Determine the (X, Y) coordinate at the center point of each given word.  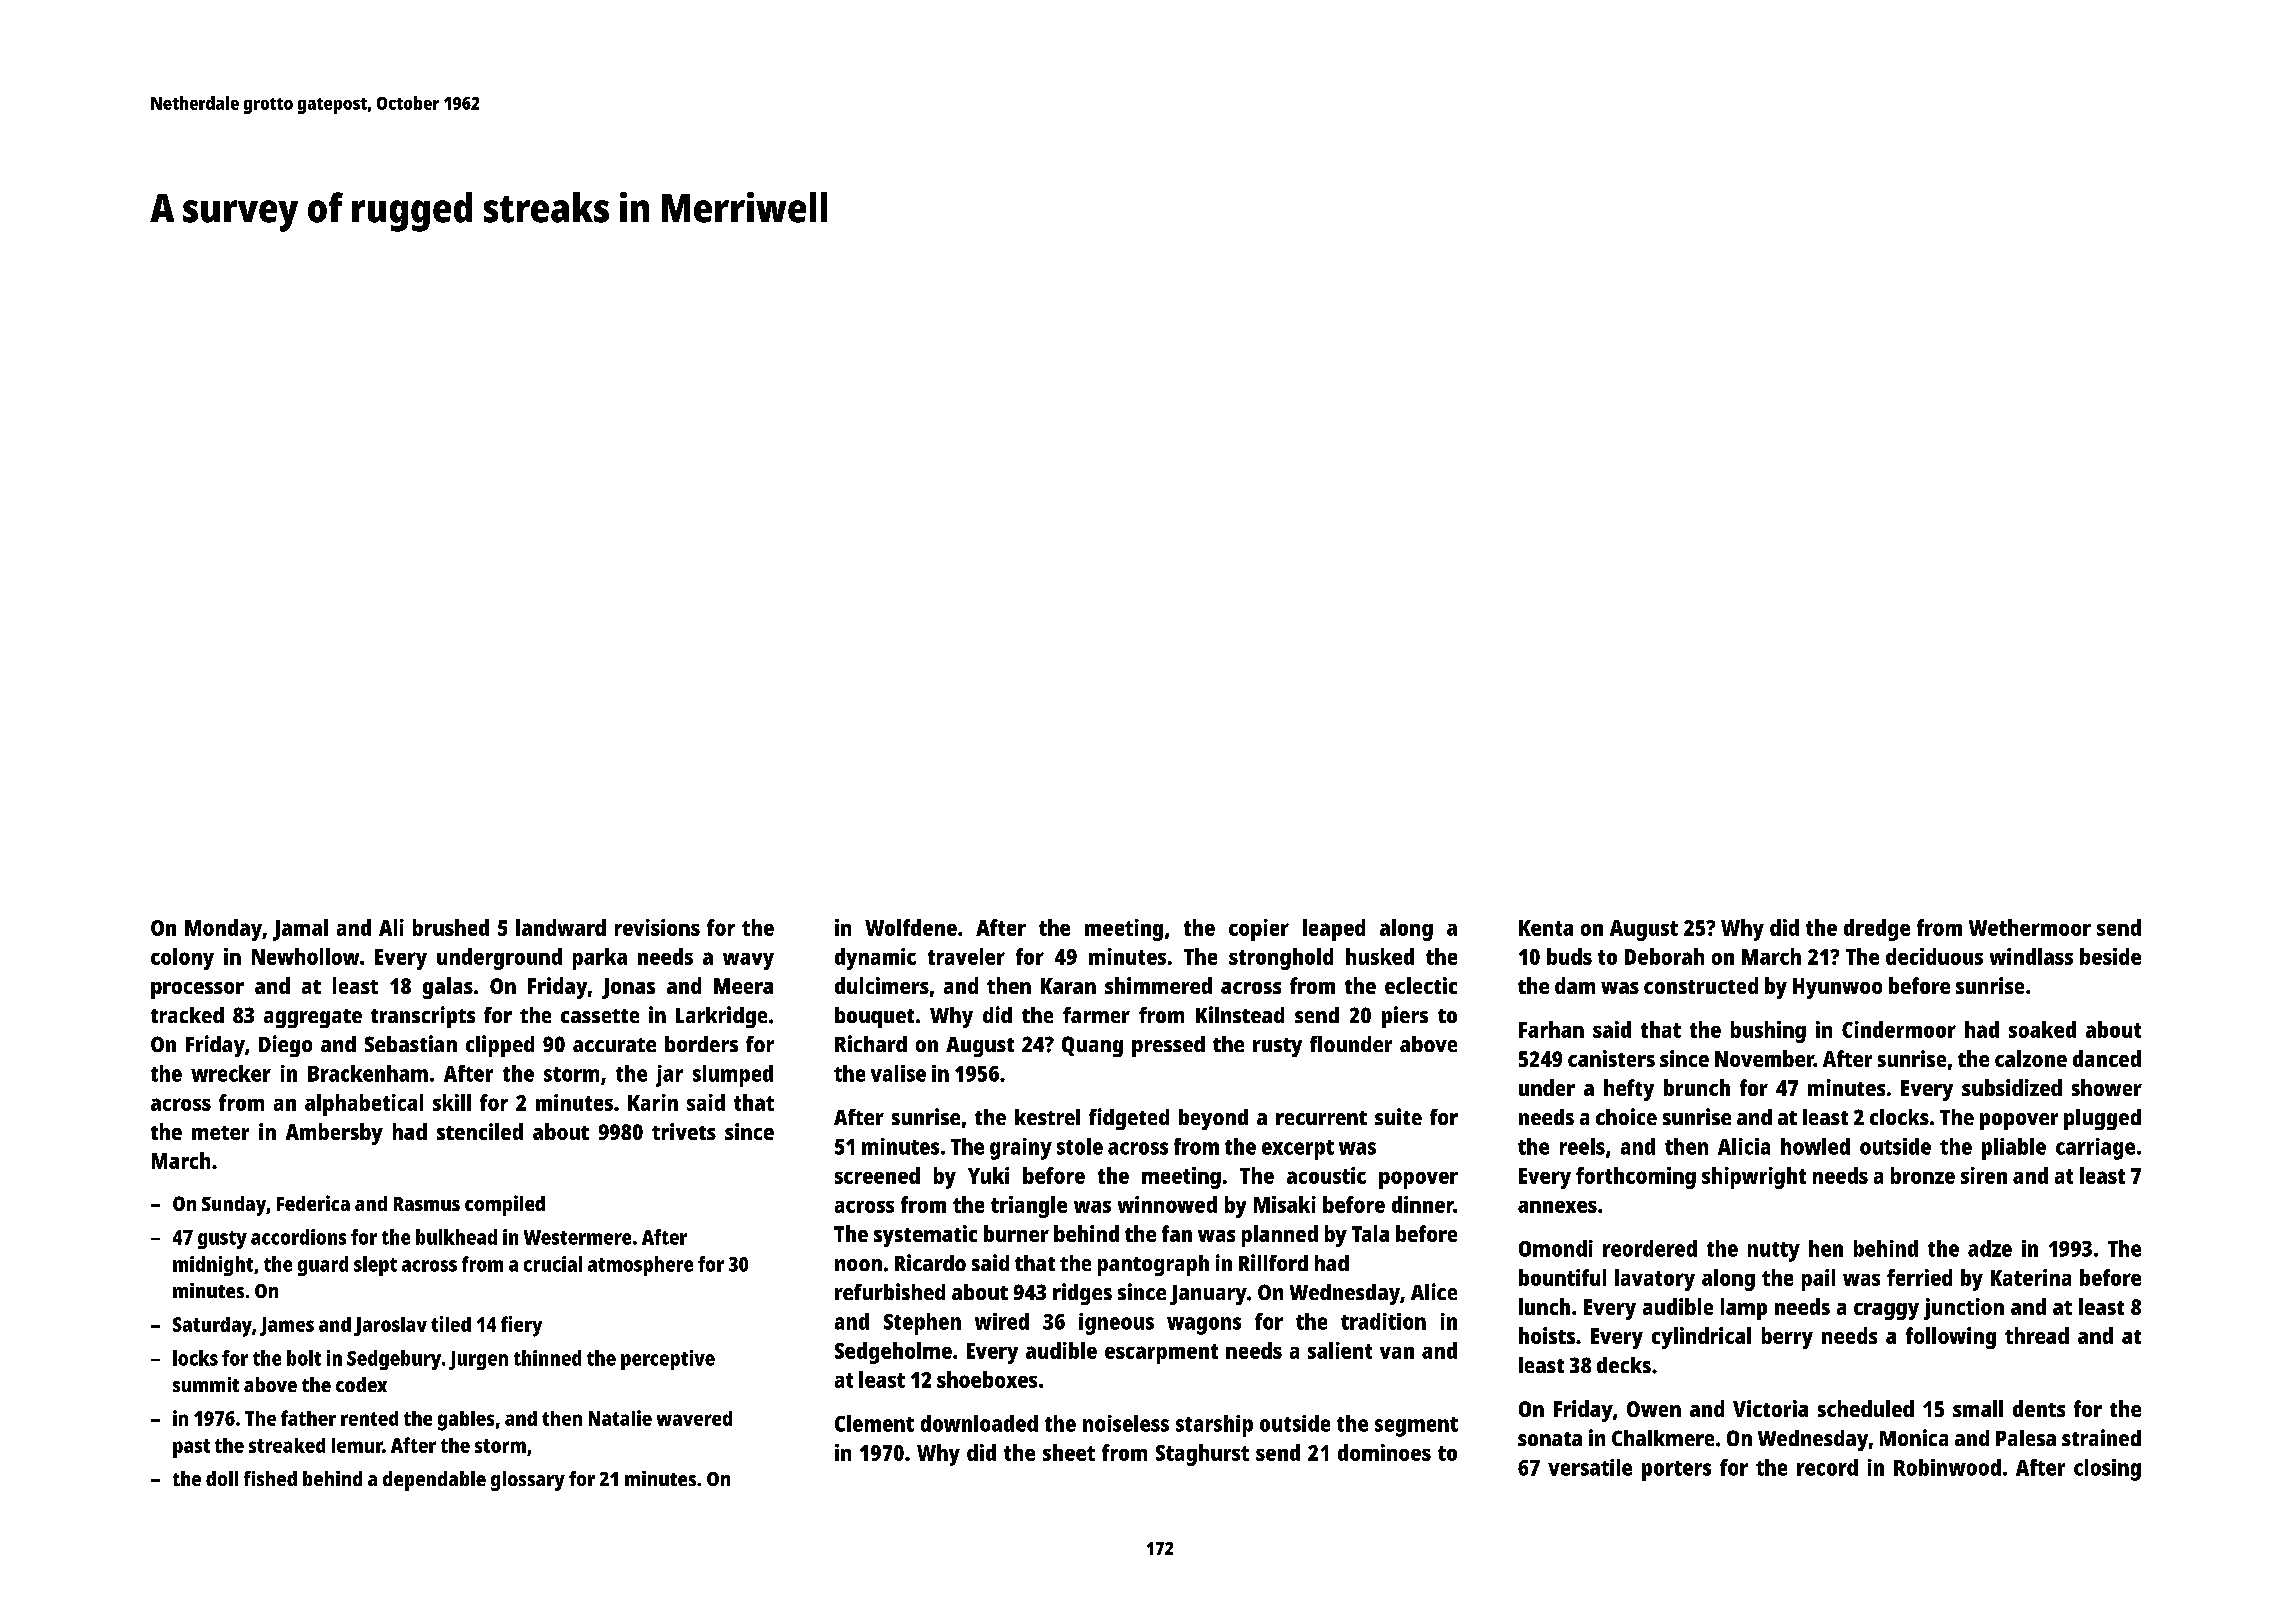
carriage (2095, 1149)
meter (220, 1133)
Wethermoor (2030, 927)
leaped (1334, 930)
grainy (1021, 1149)
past (191, 1448)
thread (2037, 1335)
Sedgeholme (893, 1353)
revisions (657, 927)
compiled (505, 1205)
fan (1177, 1233)
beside (2110, 956)
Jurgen (478, 1360)
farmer (1096, 1015)
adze (1990, 1248)
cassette (600, 1016)
